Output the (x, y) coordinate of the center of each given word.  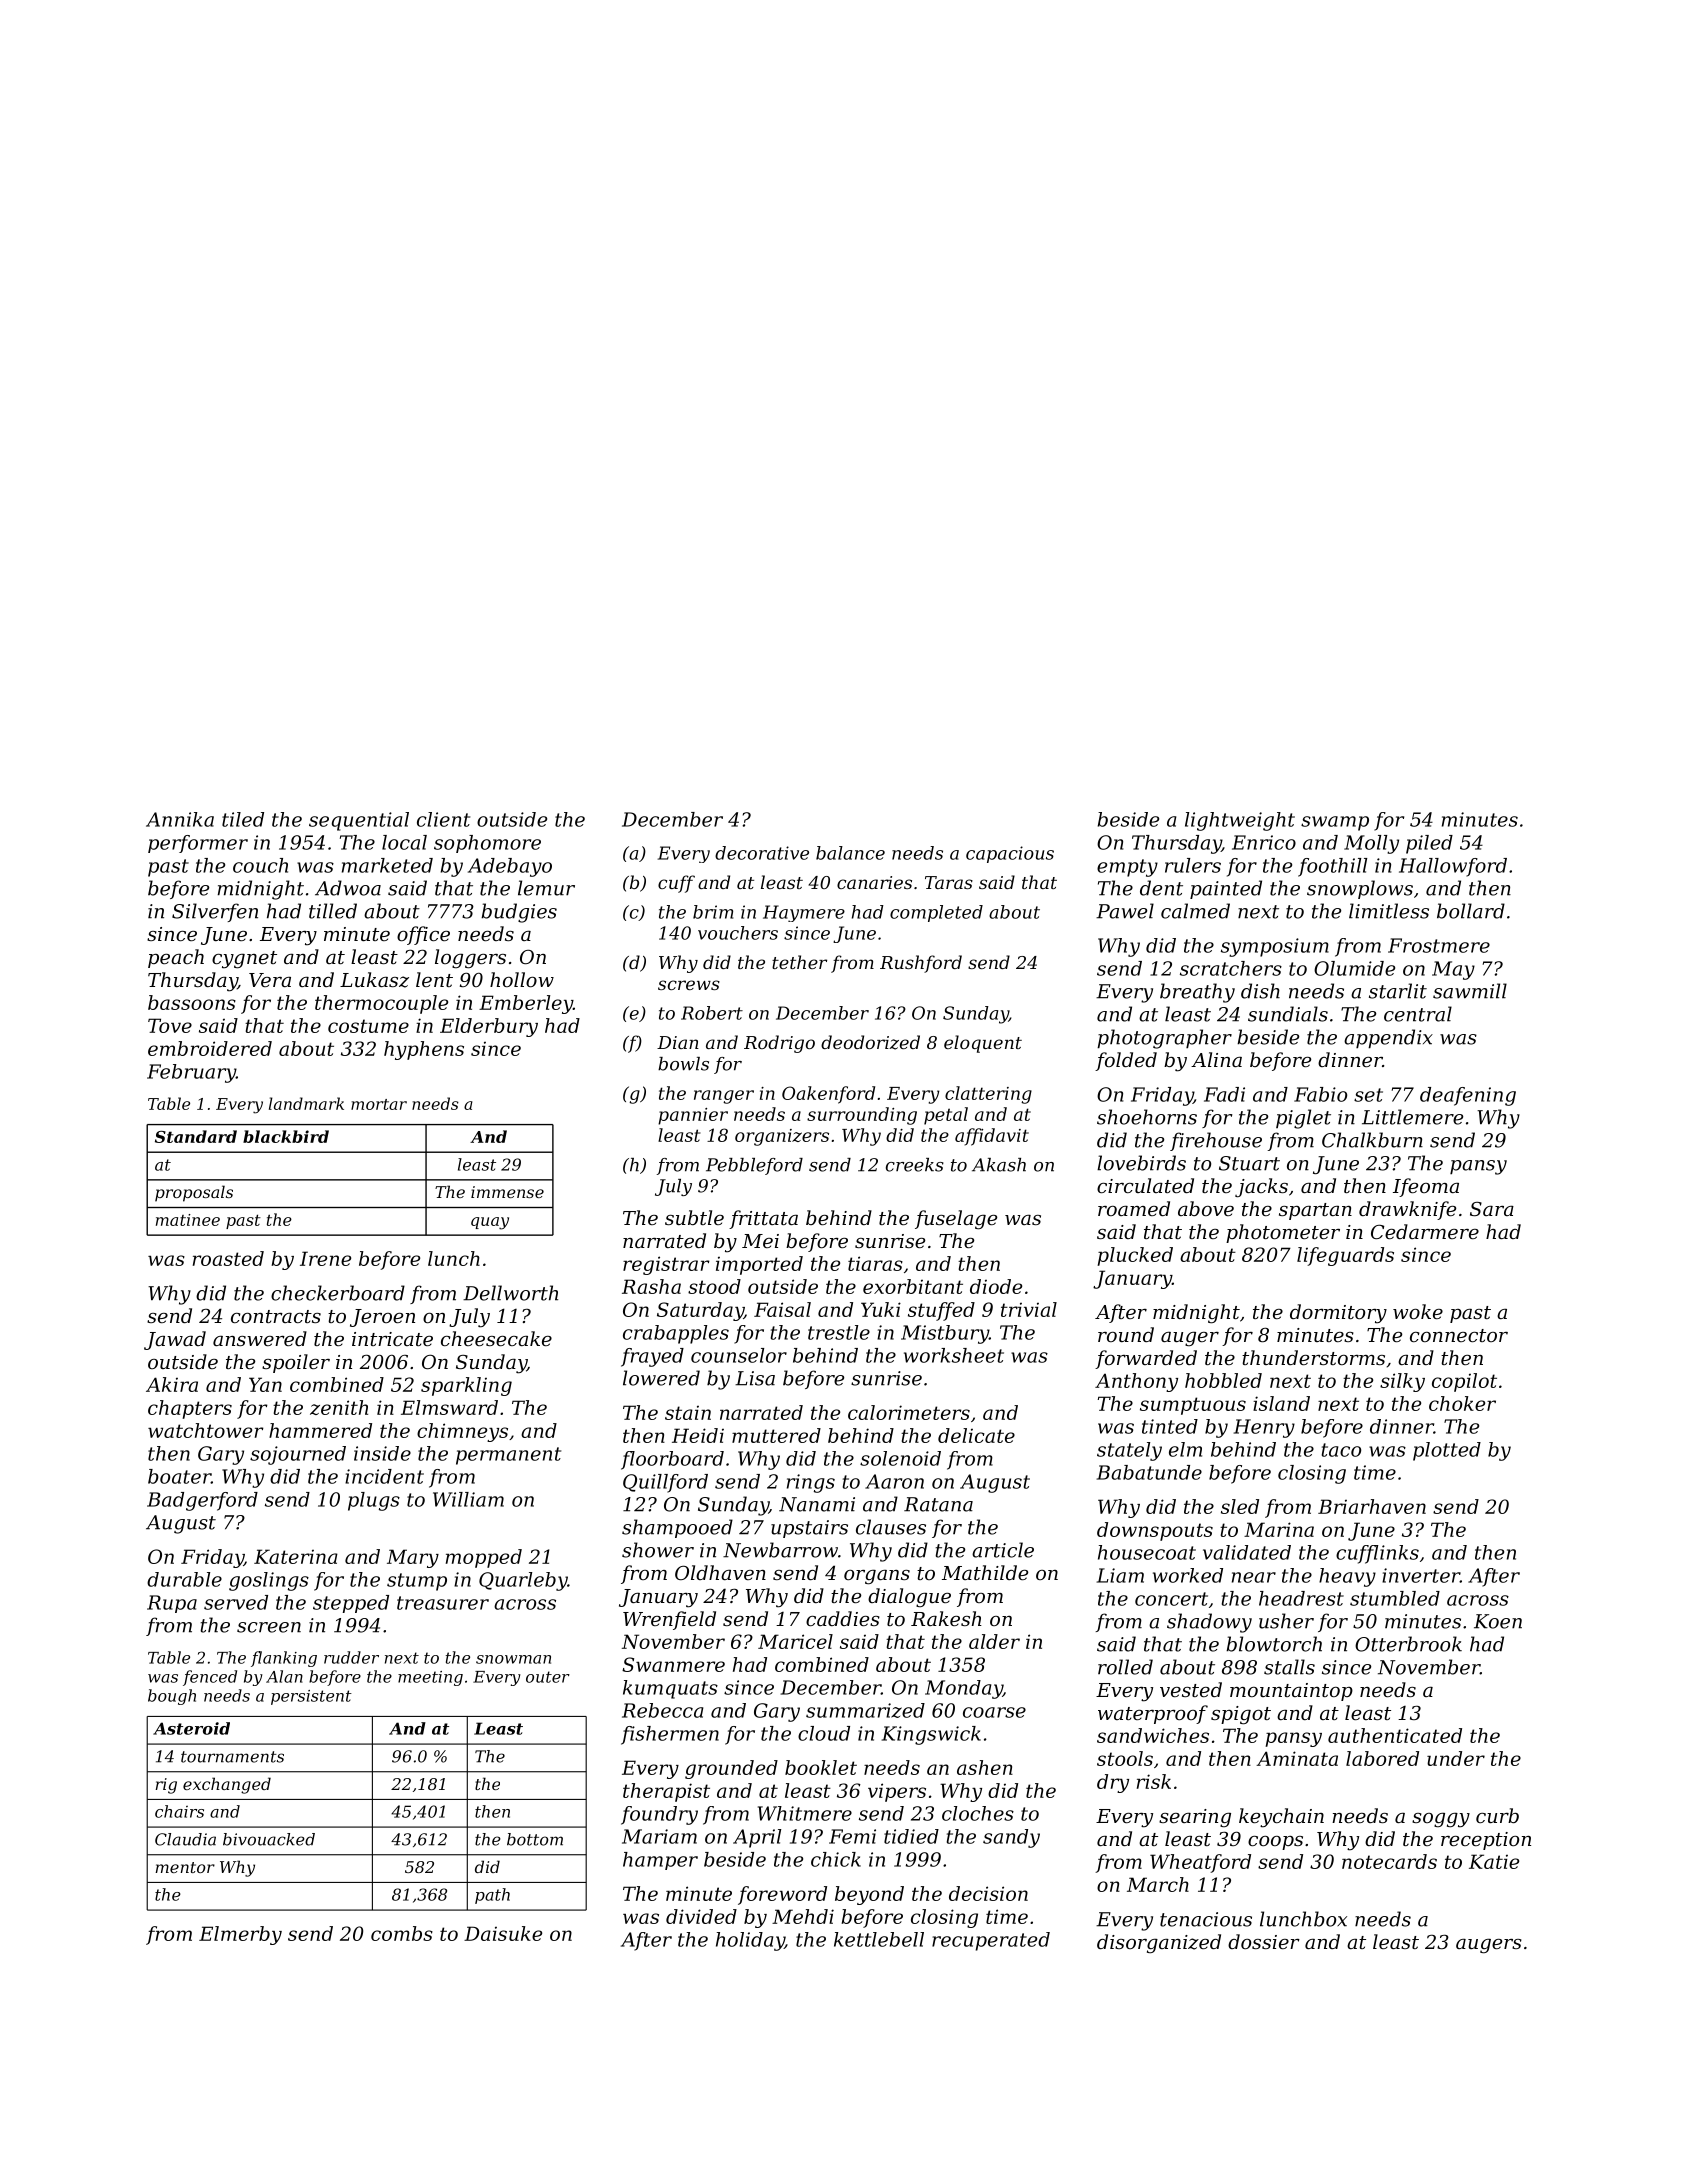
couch (260, 865)
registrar (666, 1265)
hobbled (1223, 1380)
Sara (1492, 1209)
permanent (508, 1456)
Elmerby (240, 1935)
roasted (228, 1258)
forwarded (1146, 1359)
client (443, 819)
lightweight (1240, 821)
